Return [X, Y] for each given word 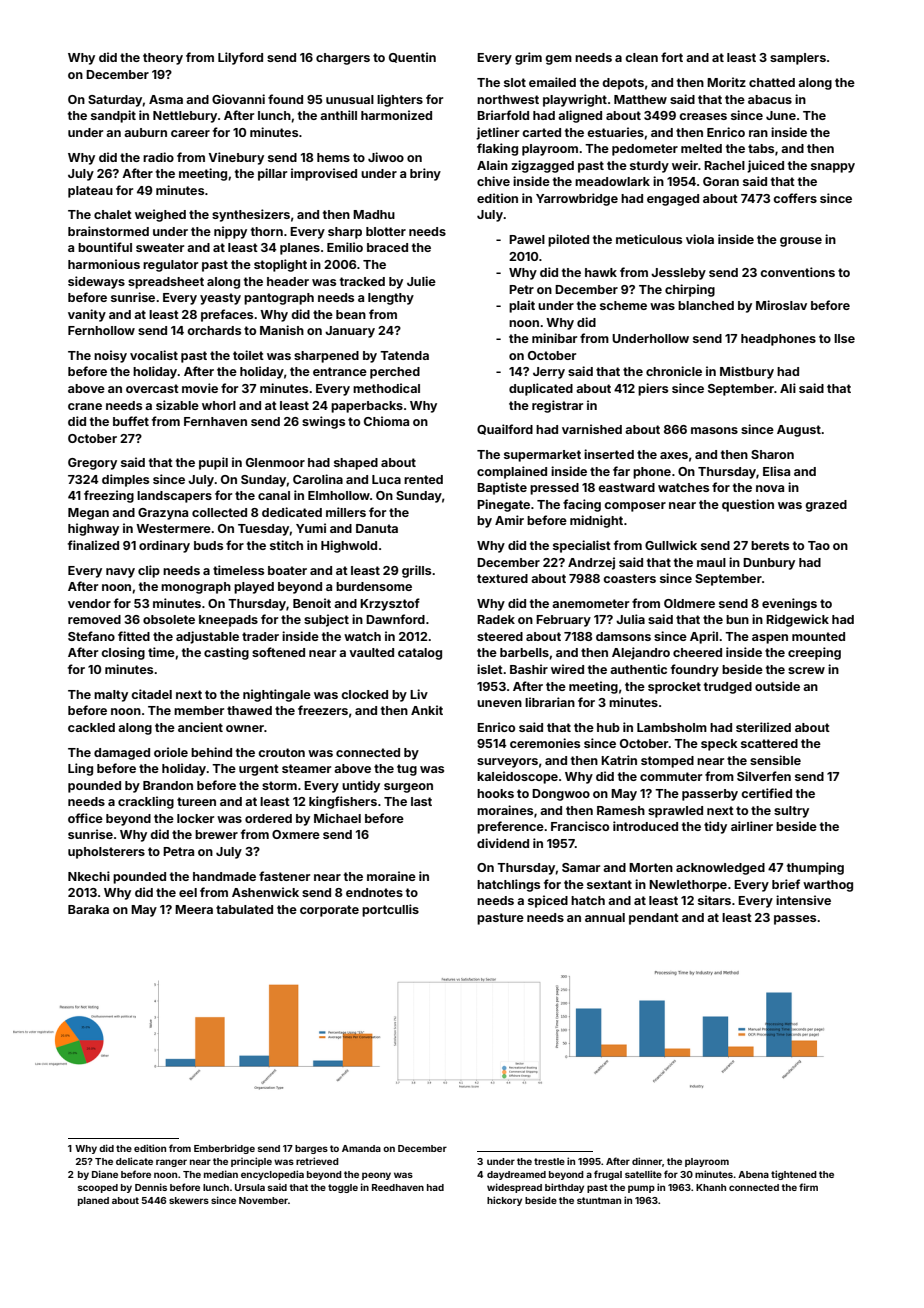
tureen [196, 801]
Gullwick [671, 545]
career [190, 133]
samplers [798, 59]
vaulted [371, 652]
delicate [134, 1161]
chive [493, 181]
